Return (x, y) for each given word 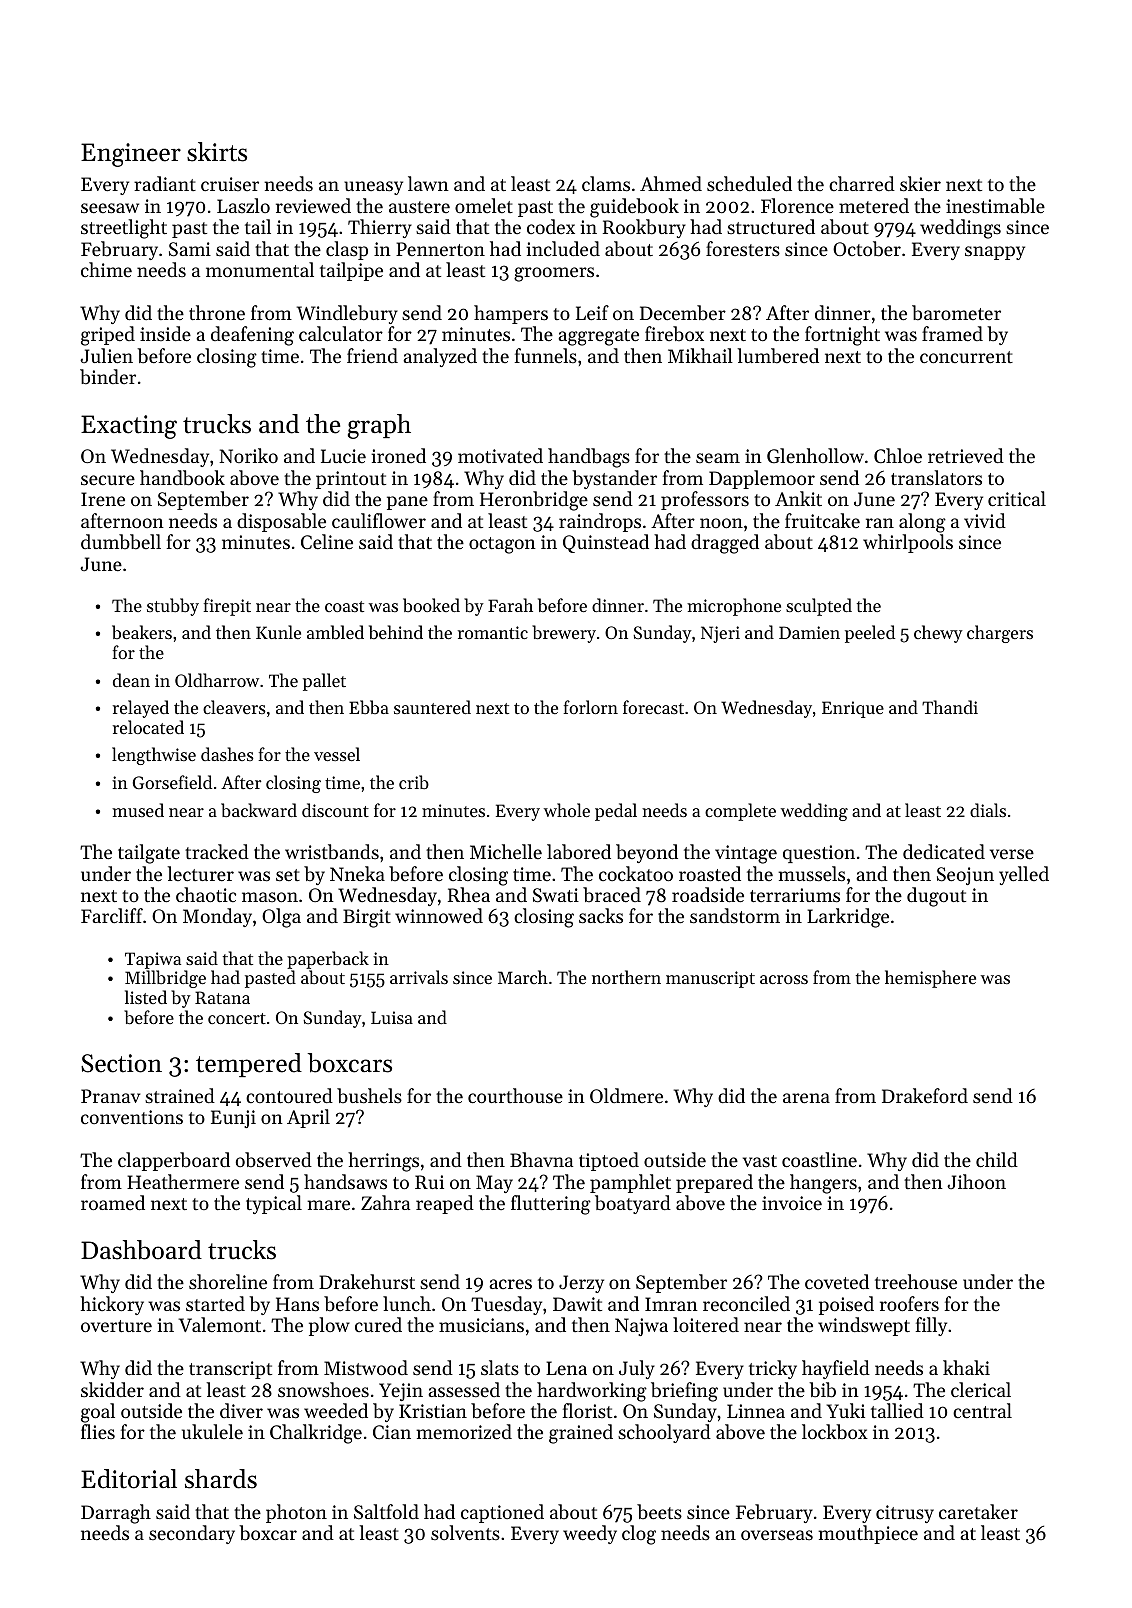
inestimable (995, 205)
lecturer (200, 873)
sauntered (432, 707)
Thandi (950, 707)
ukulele (212, 1431)
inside (165, 333)
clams (606, 183)
